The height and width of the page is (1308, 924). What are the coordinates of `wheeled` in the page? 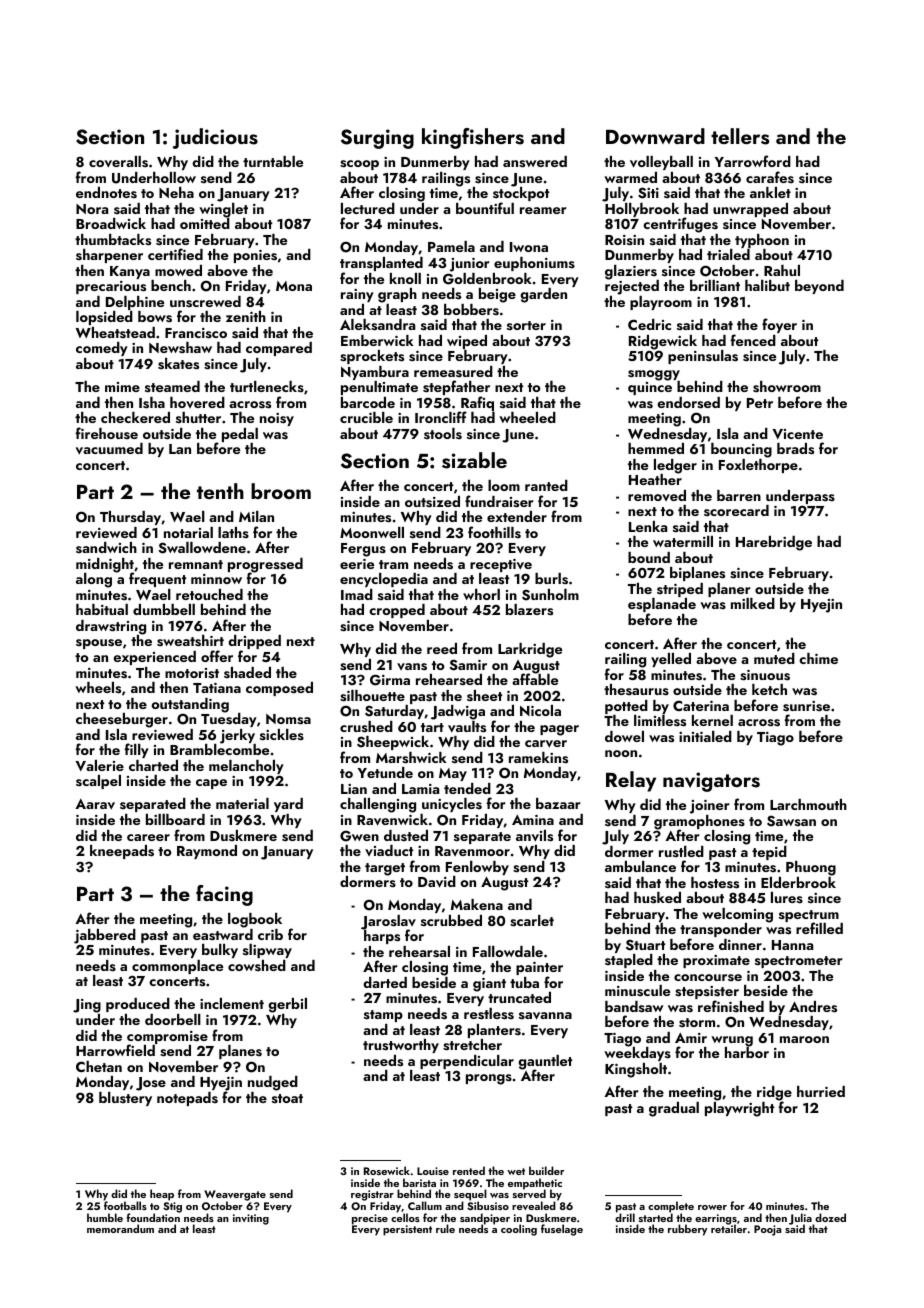 It's located at (527, 417).
